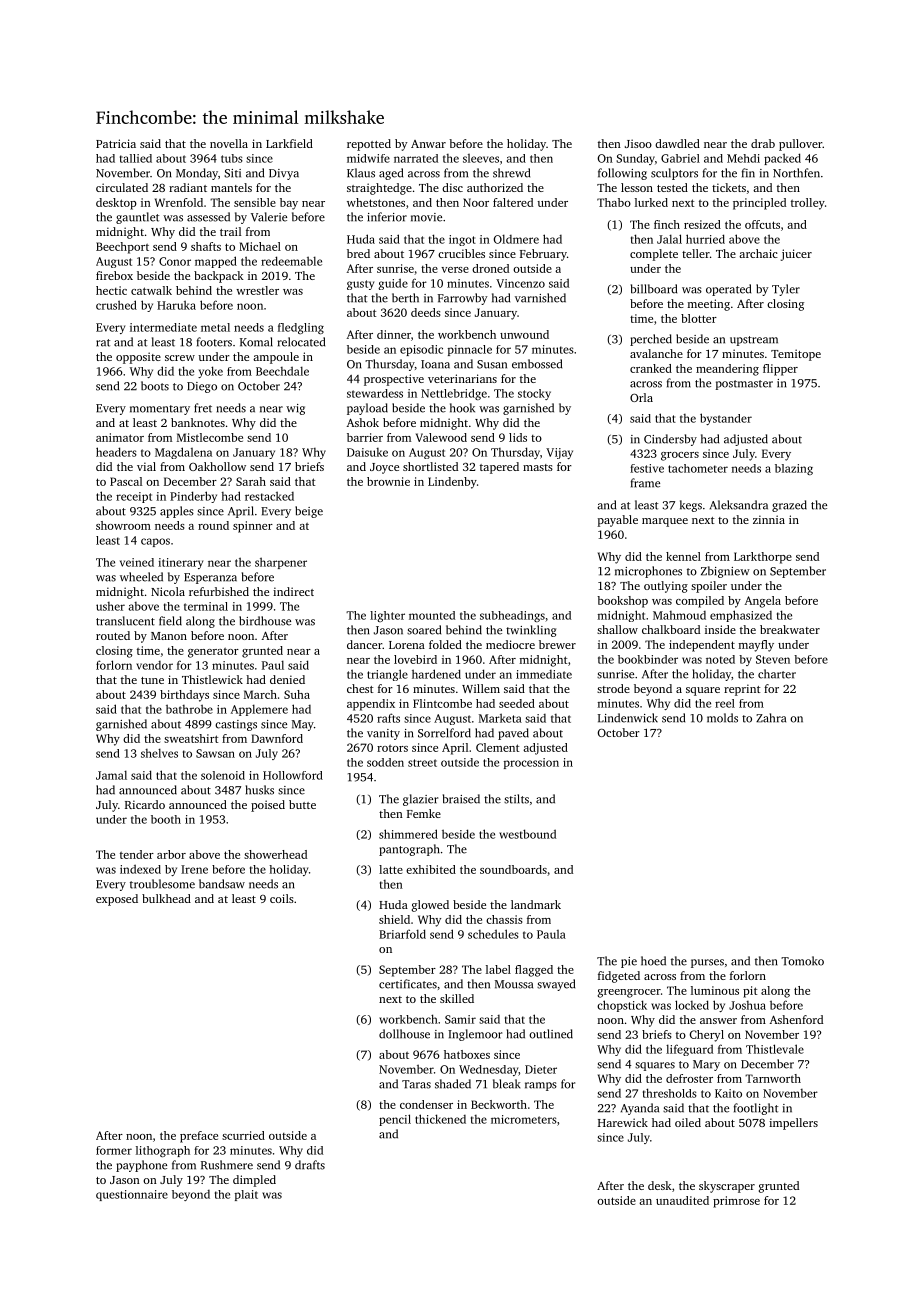  What do you see at coordinates (375, 393) in the screenshot?
I see `stewardess` at bounding box center [375, 393].
